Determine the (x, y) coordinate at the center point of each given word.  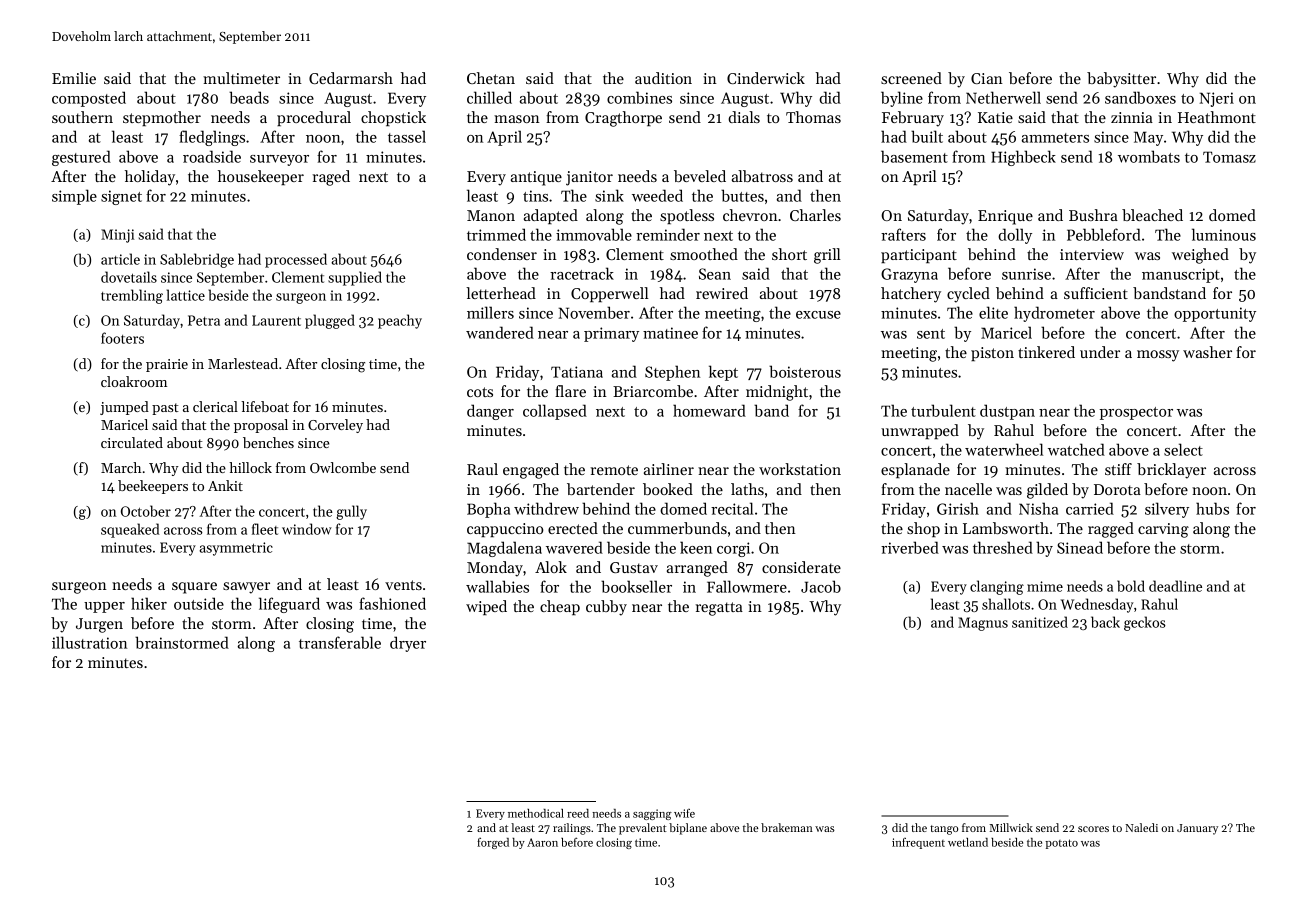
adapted (551, 216)
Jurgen (99, 625)
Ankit (225, 485)
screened (911, 78)
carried (1090, 508)
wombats (1149, 156)
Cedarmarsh (351, 78)
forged (493, 843)
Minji (118, 236)
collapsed (555, 412)
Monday (495, 569)
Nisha (1038, 508)
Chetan (491, 78)
